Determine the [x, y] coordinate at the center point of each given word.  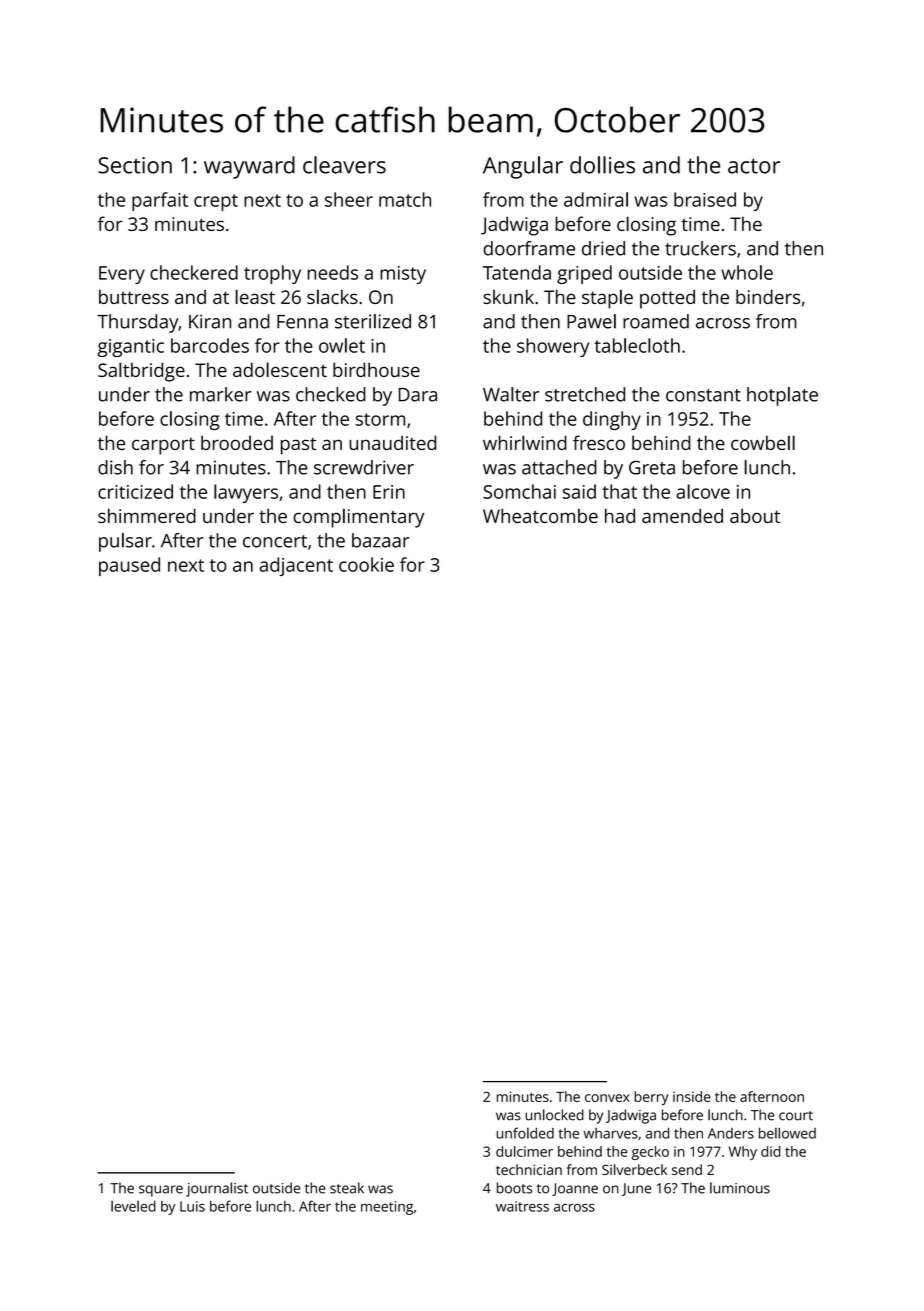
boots [514, 1188]
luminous [740, 1188]
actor [754, 166]
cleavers [344, 165]
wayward [249, 167]
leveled [133, 1206]
